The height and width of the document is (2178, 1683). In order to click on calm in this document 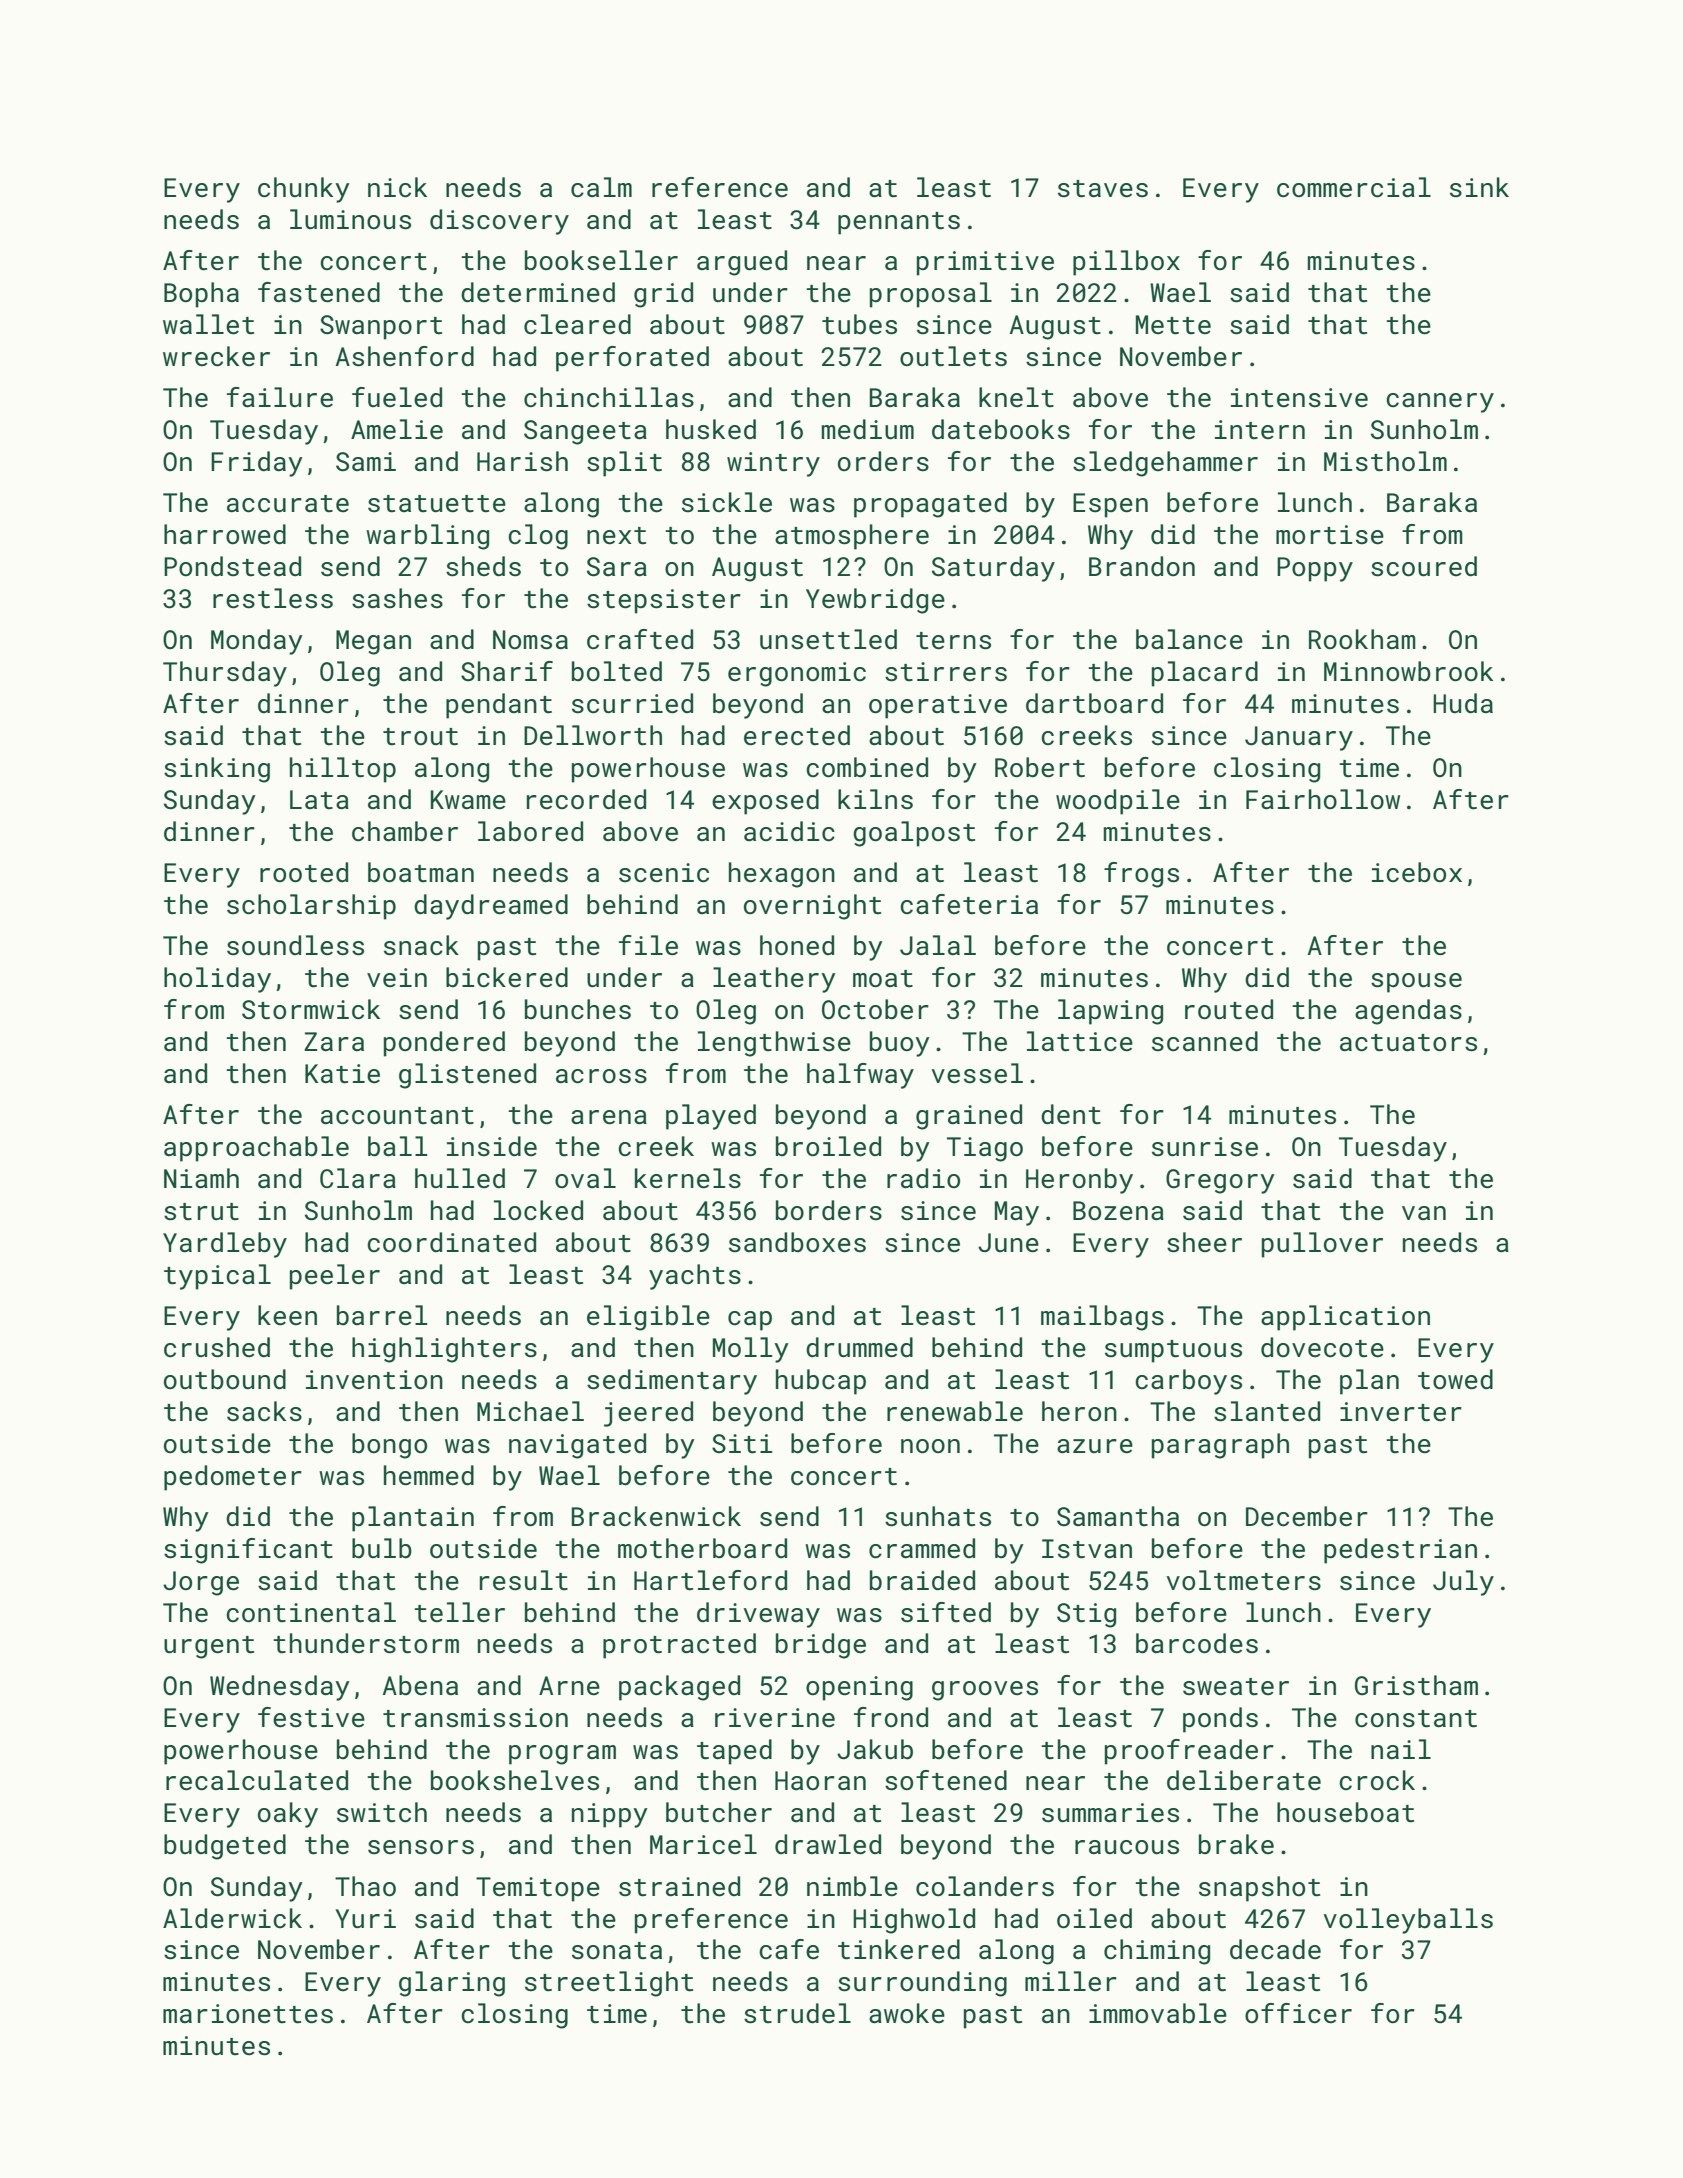, I will do `click(601, 187)`.
